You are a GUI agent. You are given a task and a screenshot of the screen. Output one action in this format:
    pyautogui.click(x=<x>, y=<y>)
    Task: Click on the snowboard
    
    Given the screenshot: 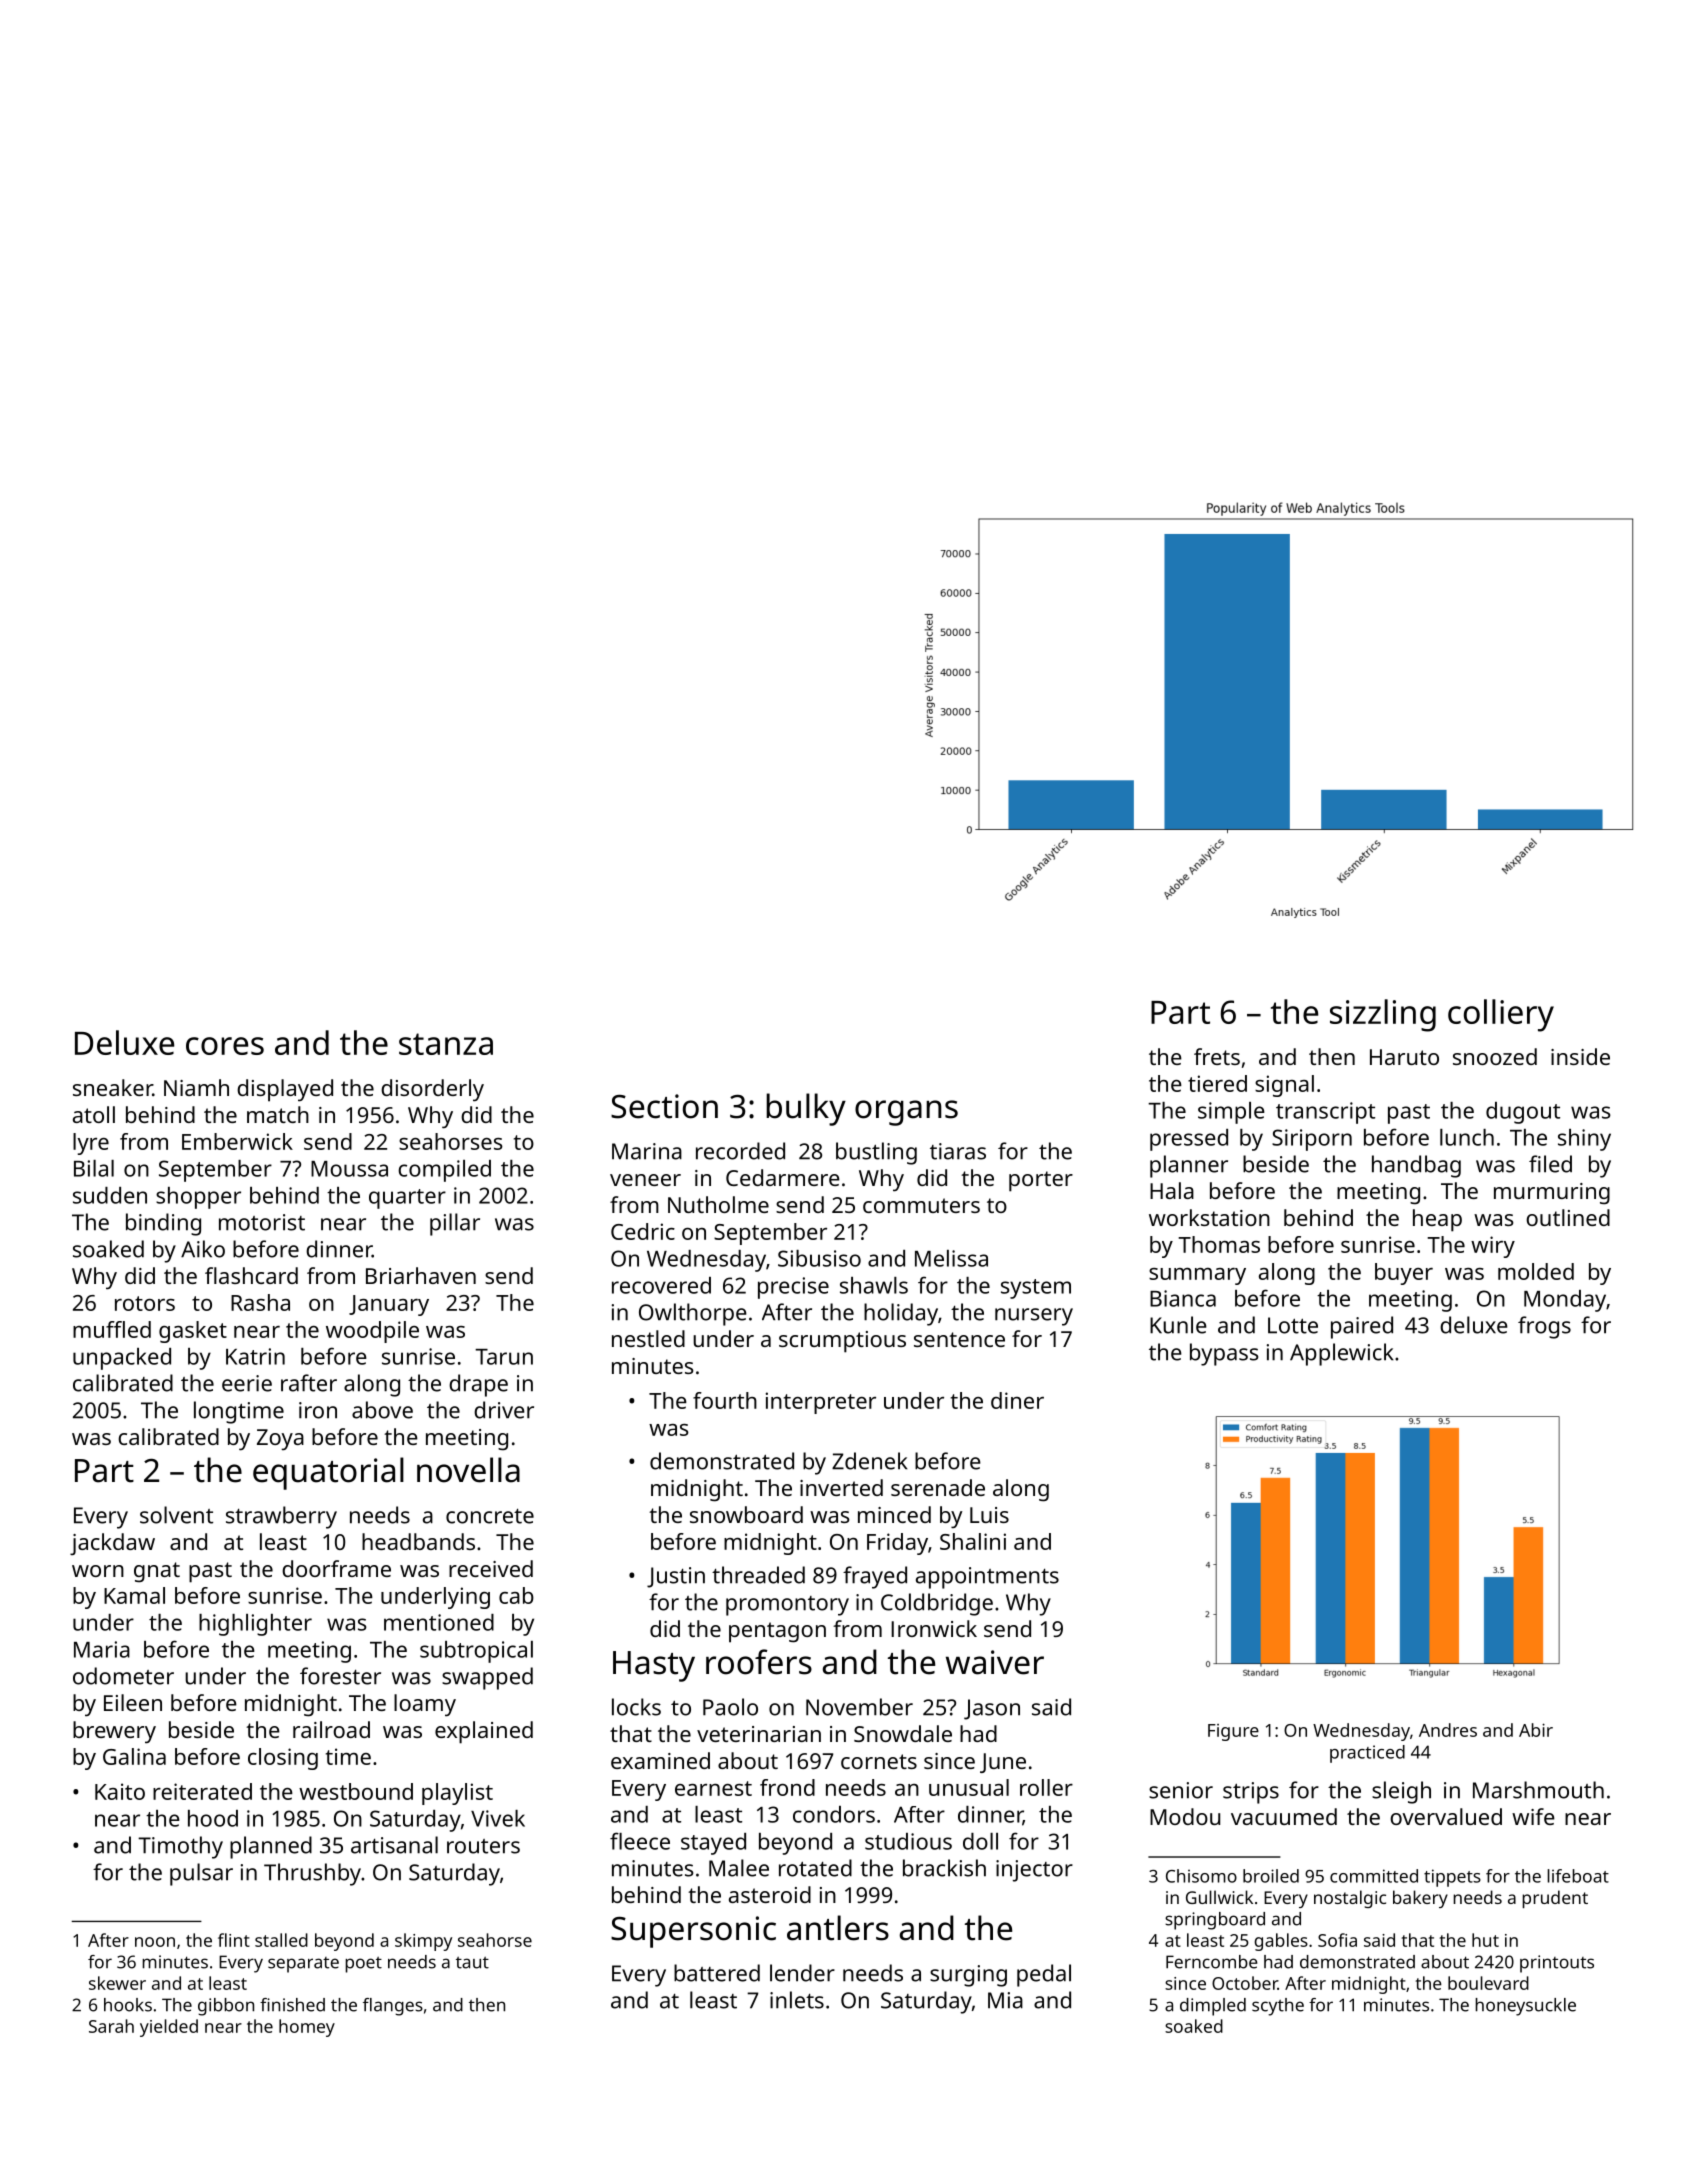 What is the action you would take?
    pyautogui.click(x=746, y=1514)
